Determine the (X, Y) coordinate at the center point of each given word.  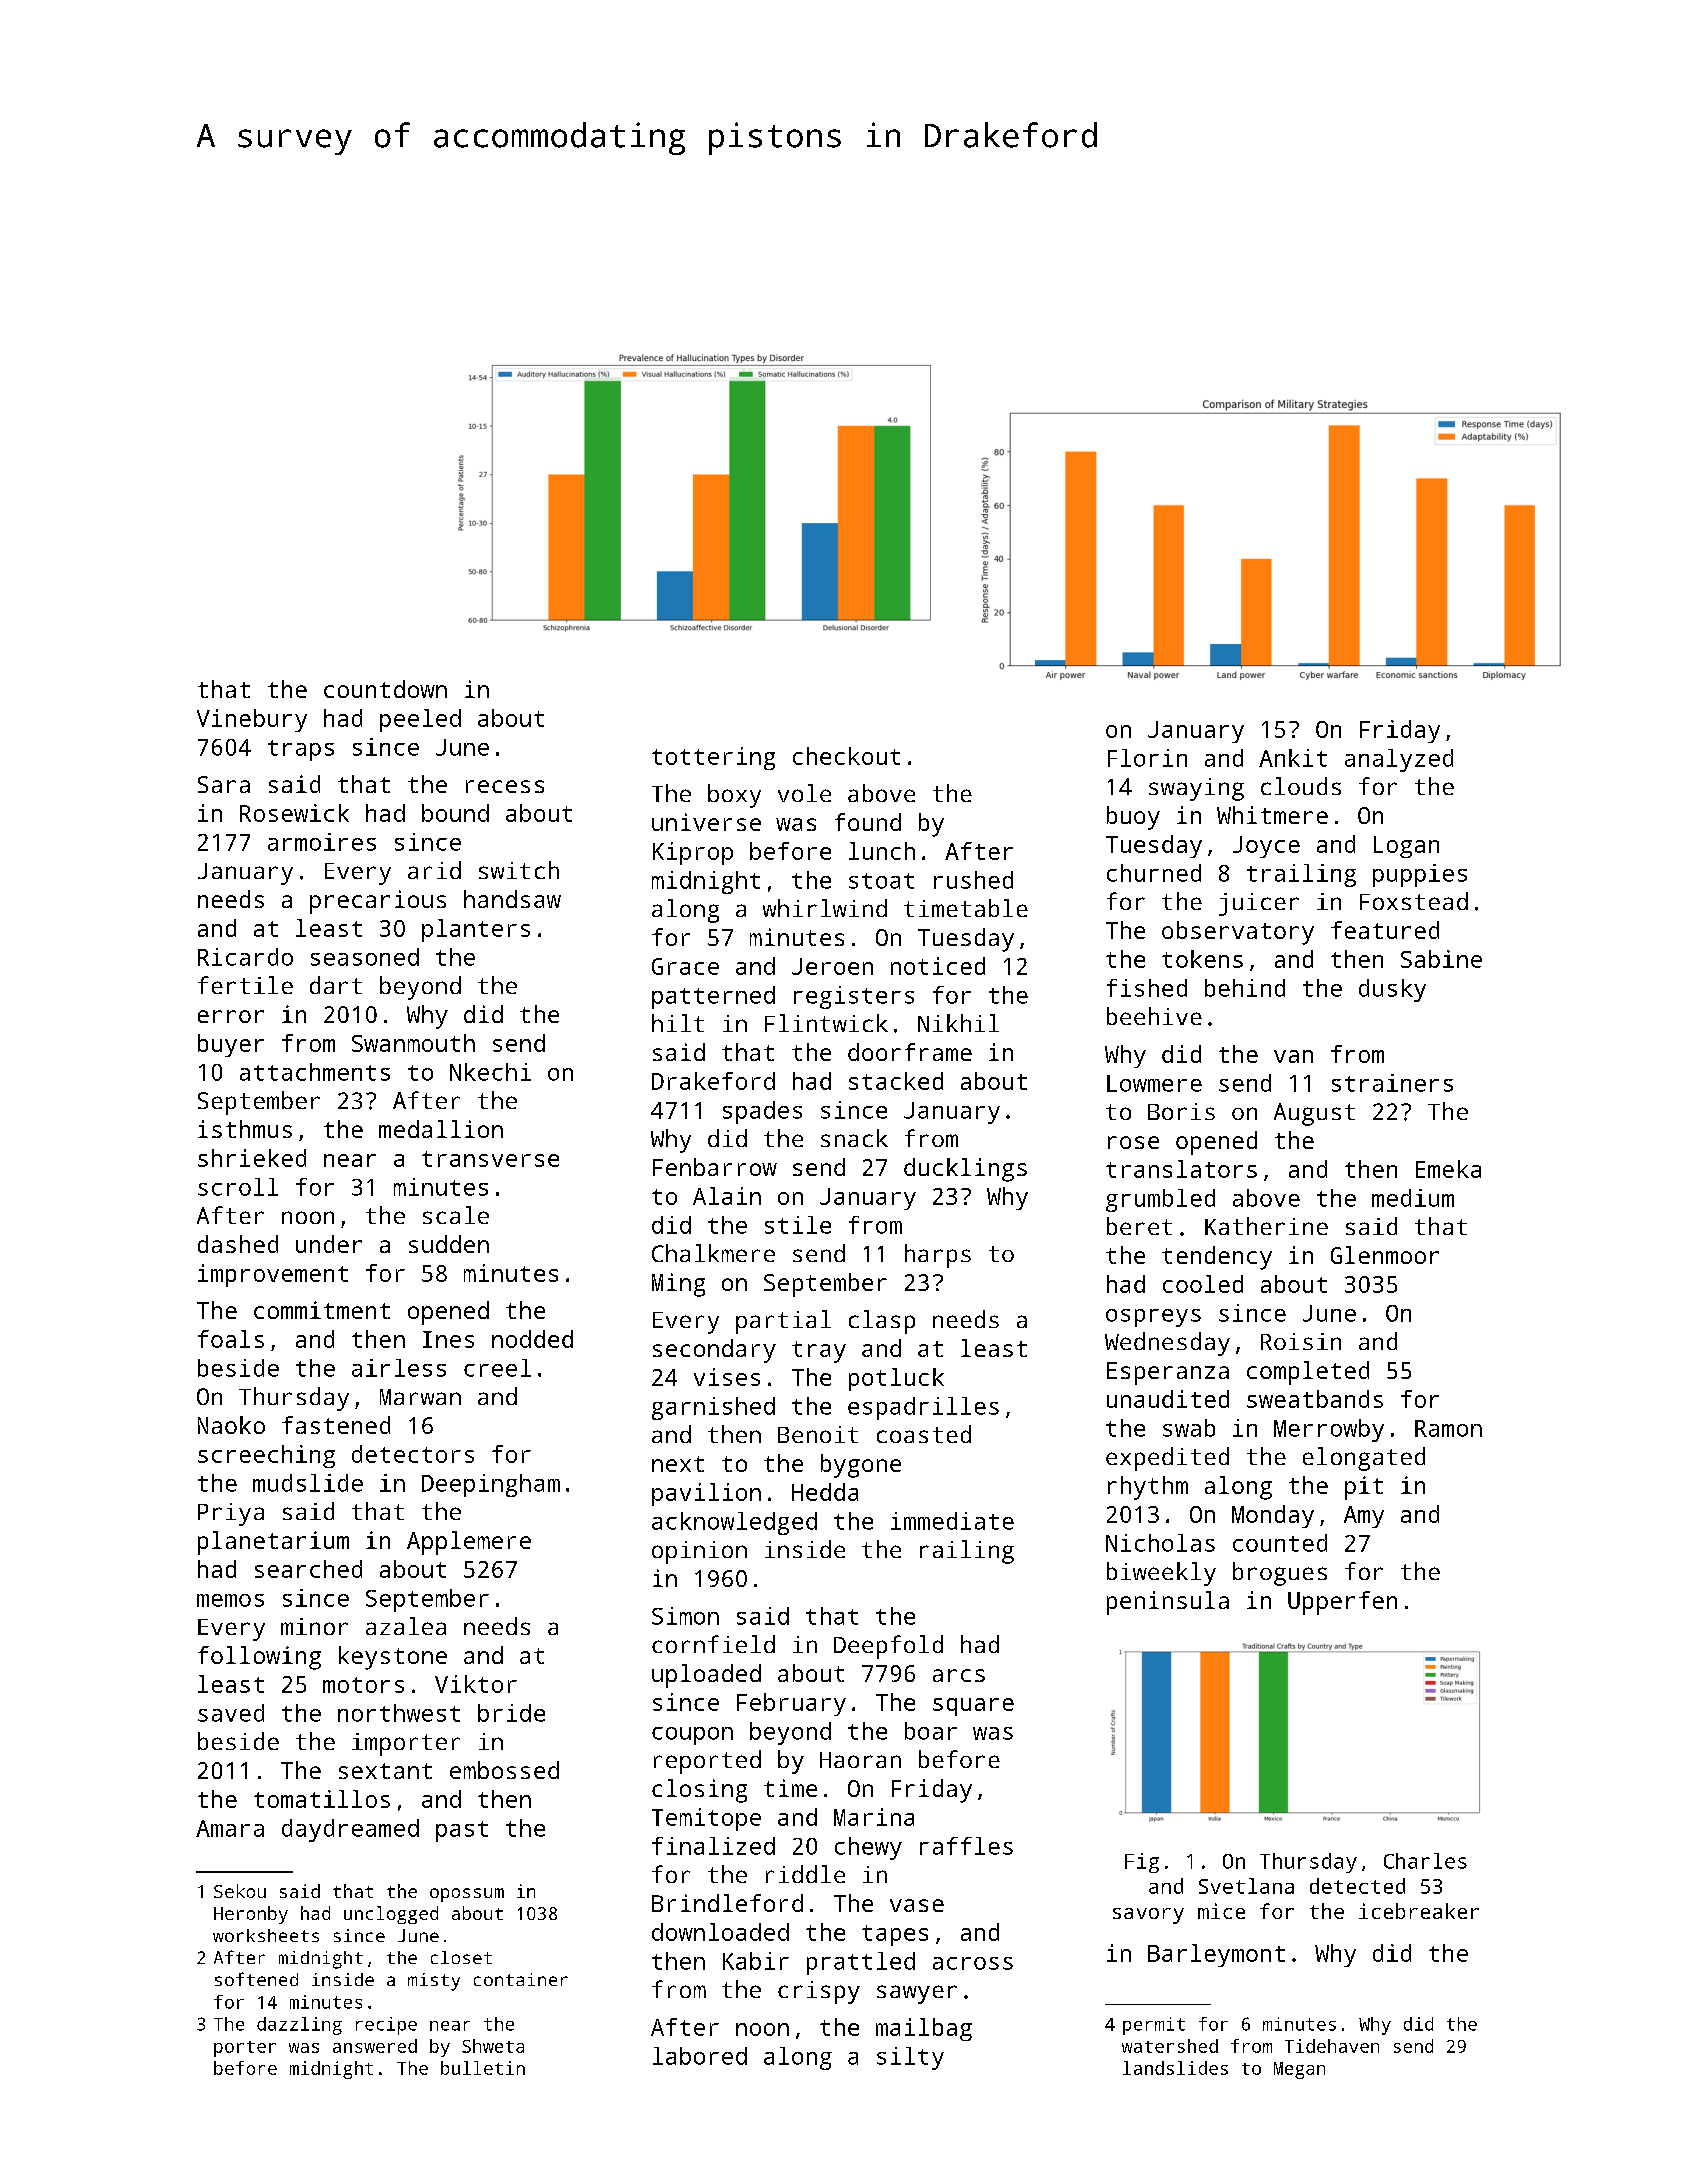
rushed (973, 880)
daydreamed (350, 1830)
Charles (1425, 1861)
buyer (231, 1045)
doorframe (910, 1052)
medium (1413, 1198)
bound (455, 813)
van (1293, 1056)
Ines (448, 1339)
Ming (678, 1285)
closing (699, 1791)
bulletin (483, 2068)
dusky (1392, 990)
